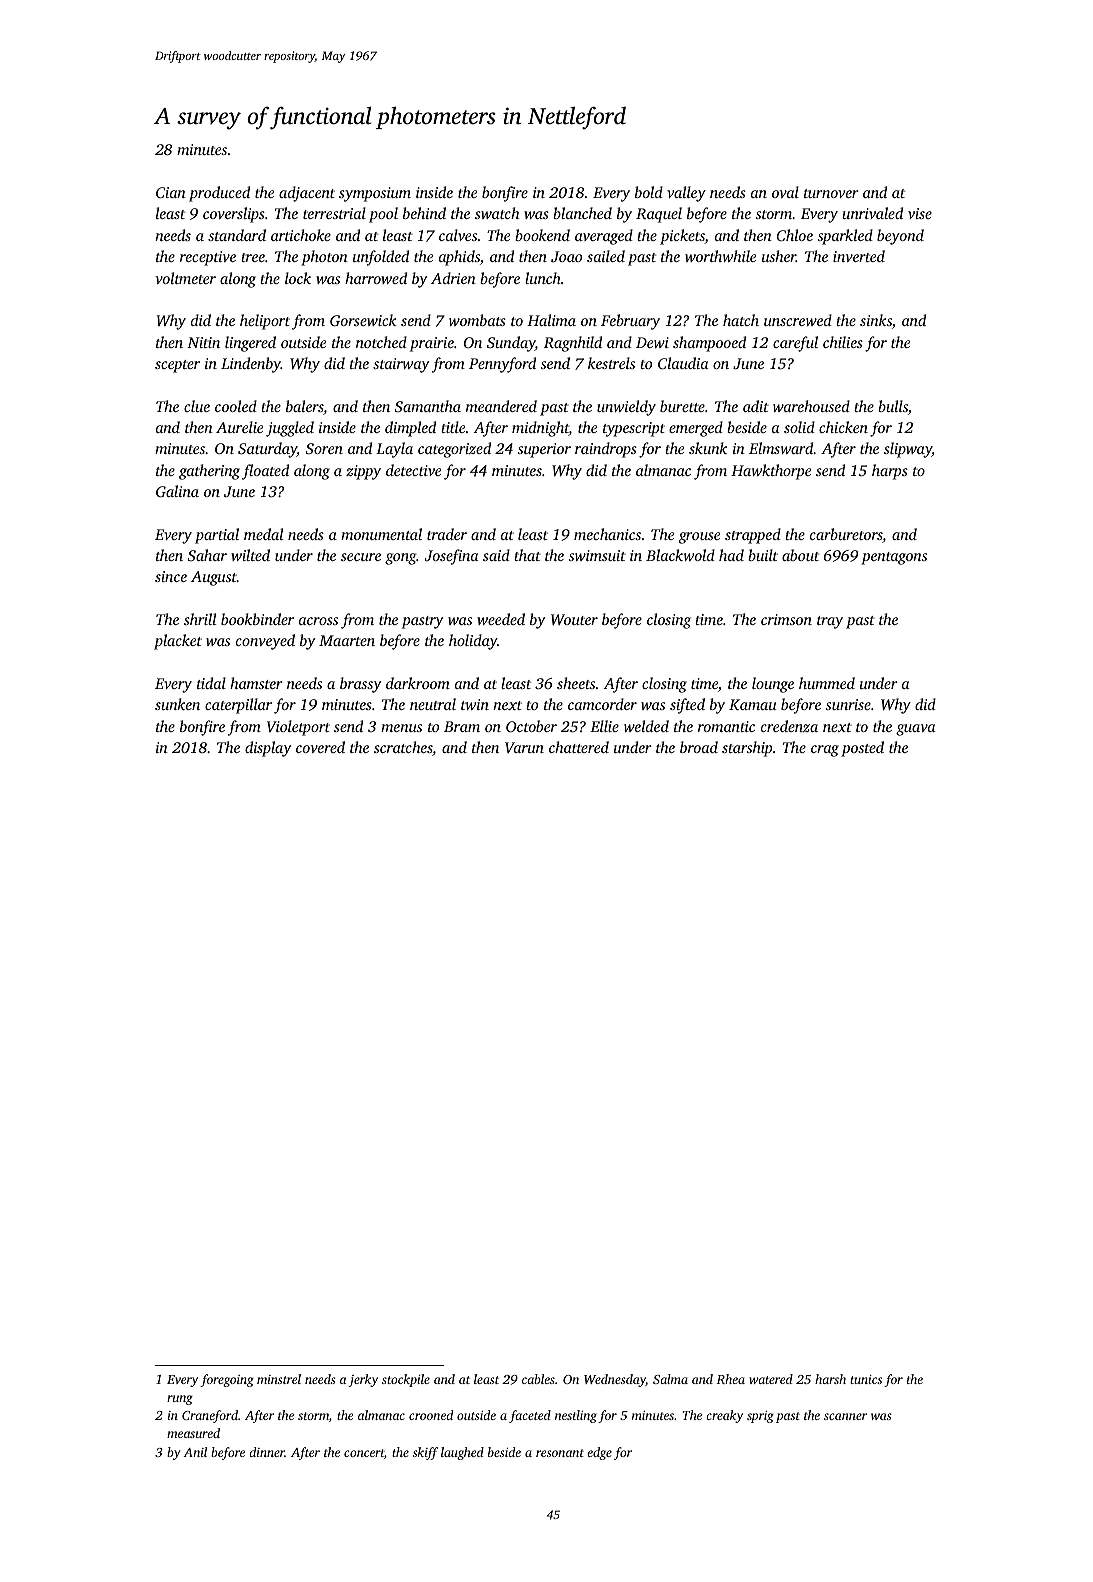  I want to click on caterpillar, so click(238, 706).
